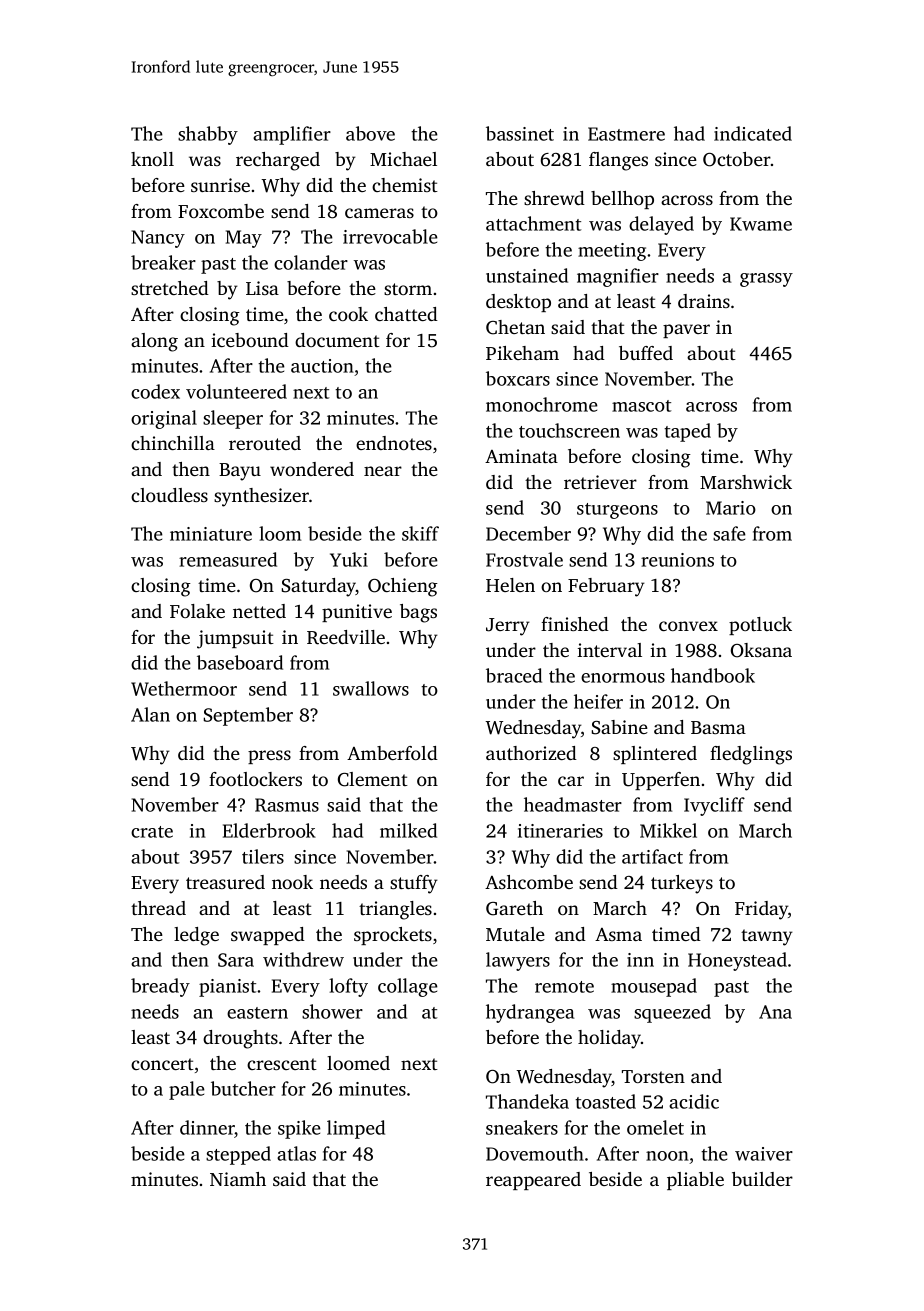 The width and height of the image is (924, 1311). Describe the element at coordinates (259, 611) in the image. I see `netted` at that location.
